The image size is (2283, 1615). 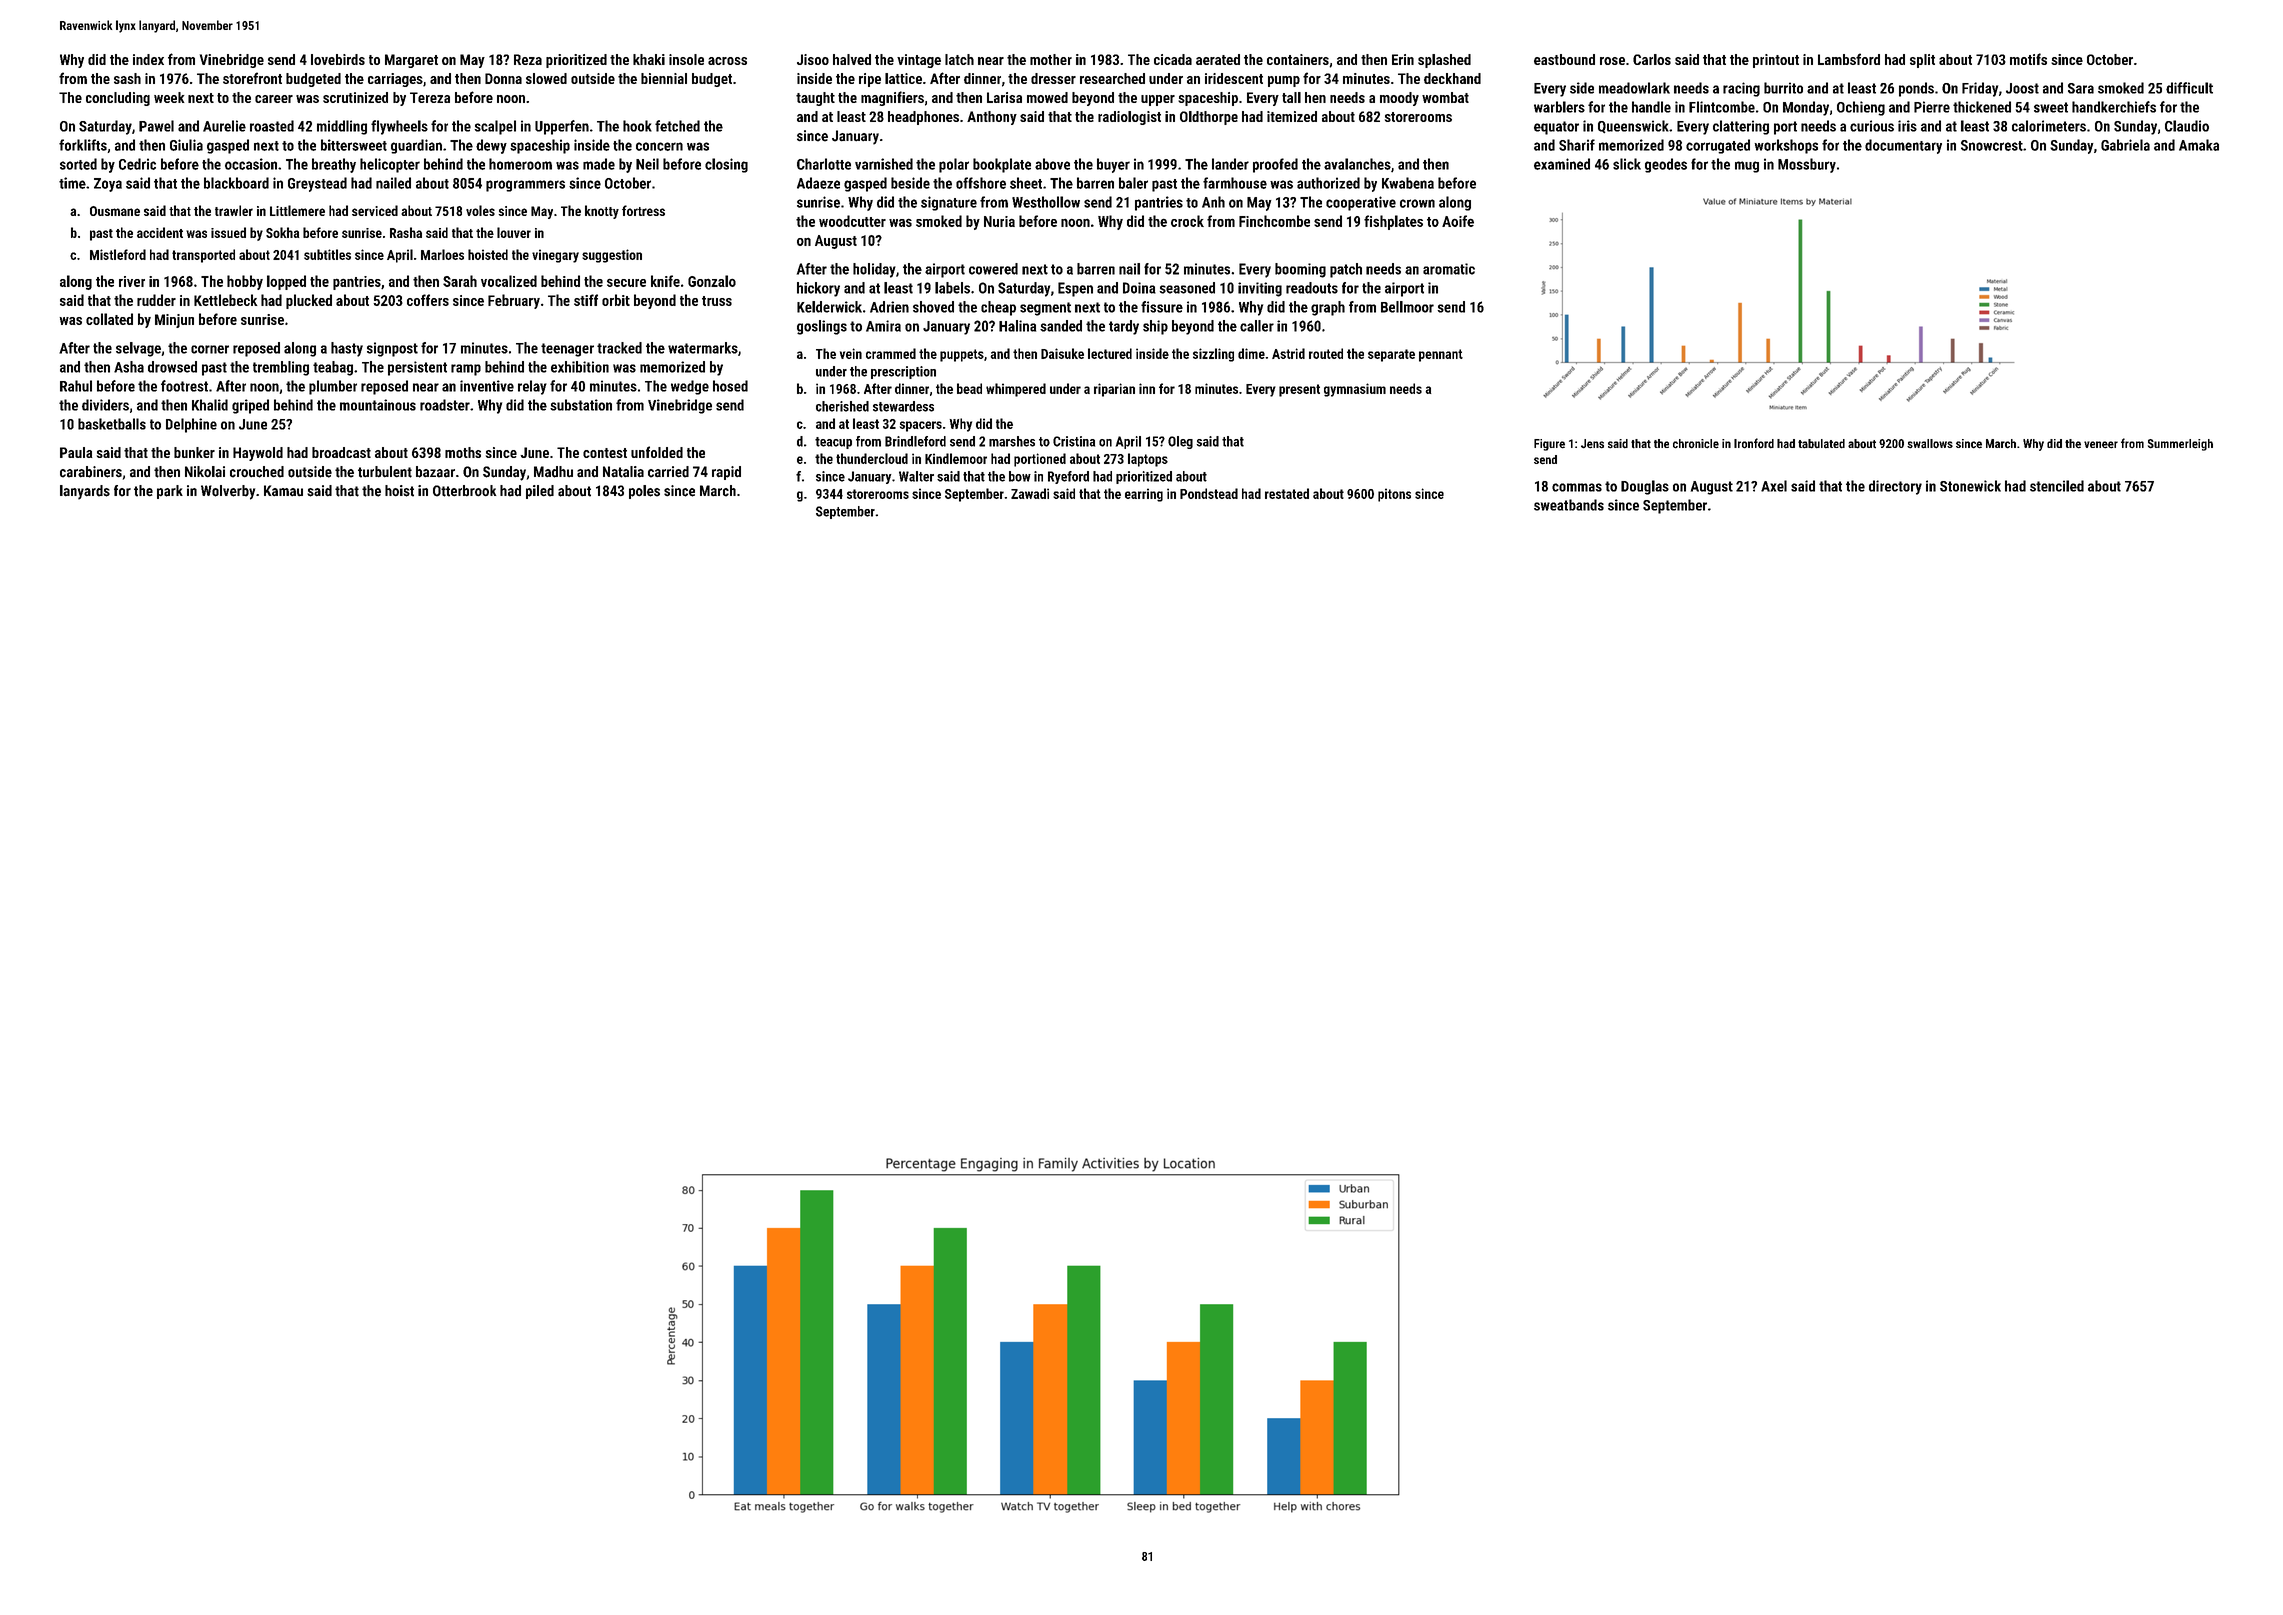 What do you see at coordinates (118, 99) in the image?
I see `concluding` at bounding box center [118, 99].
